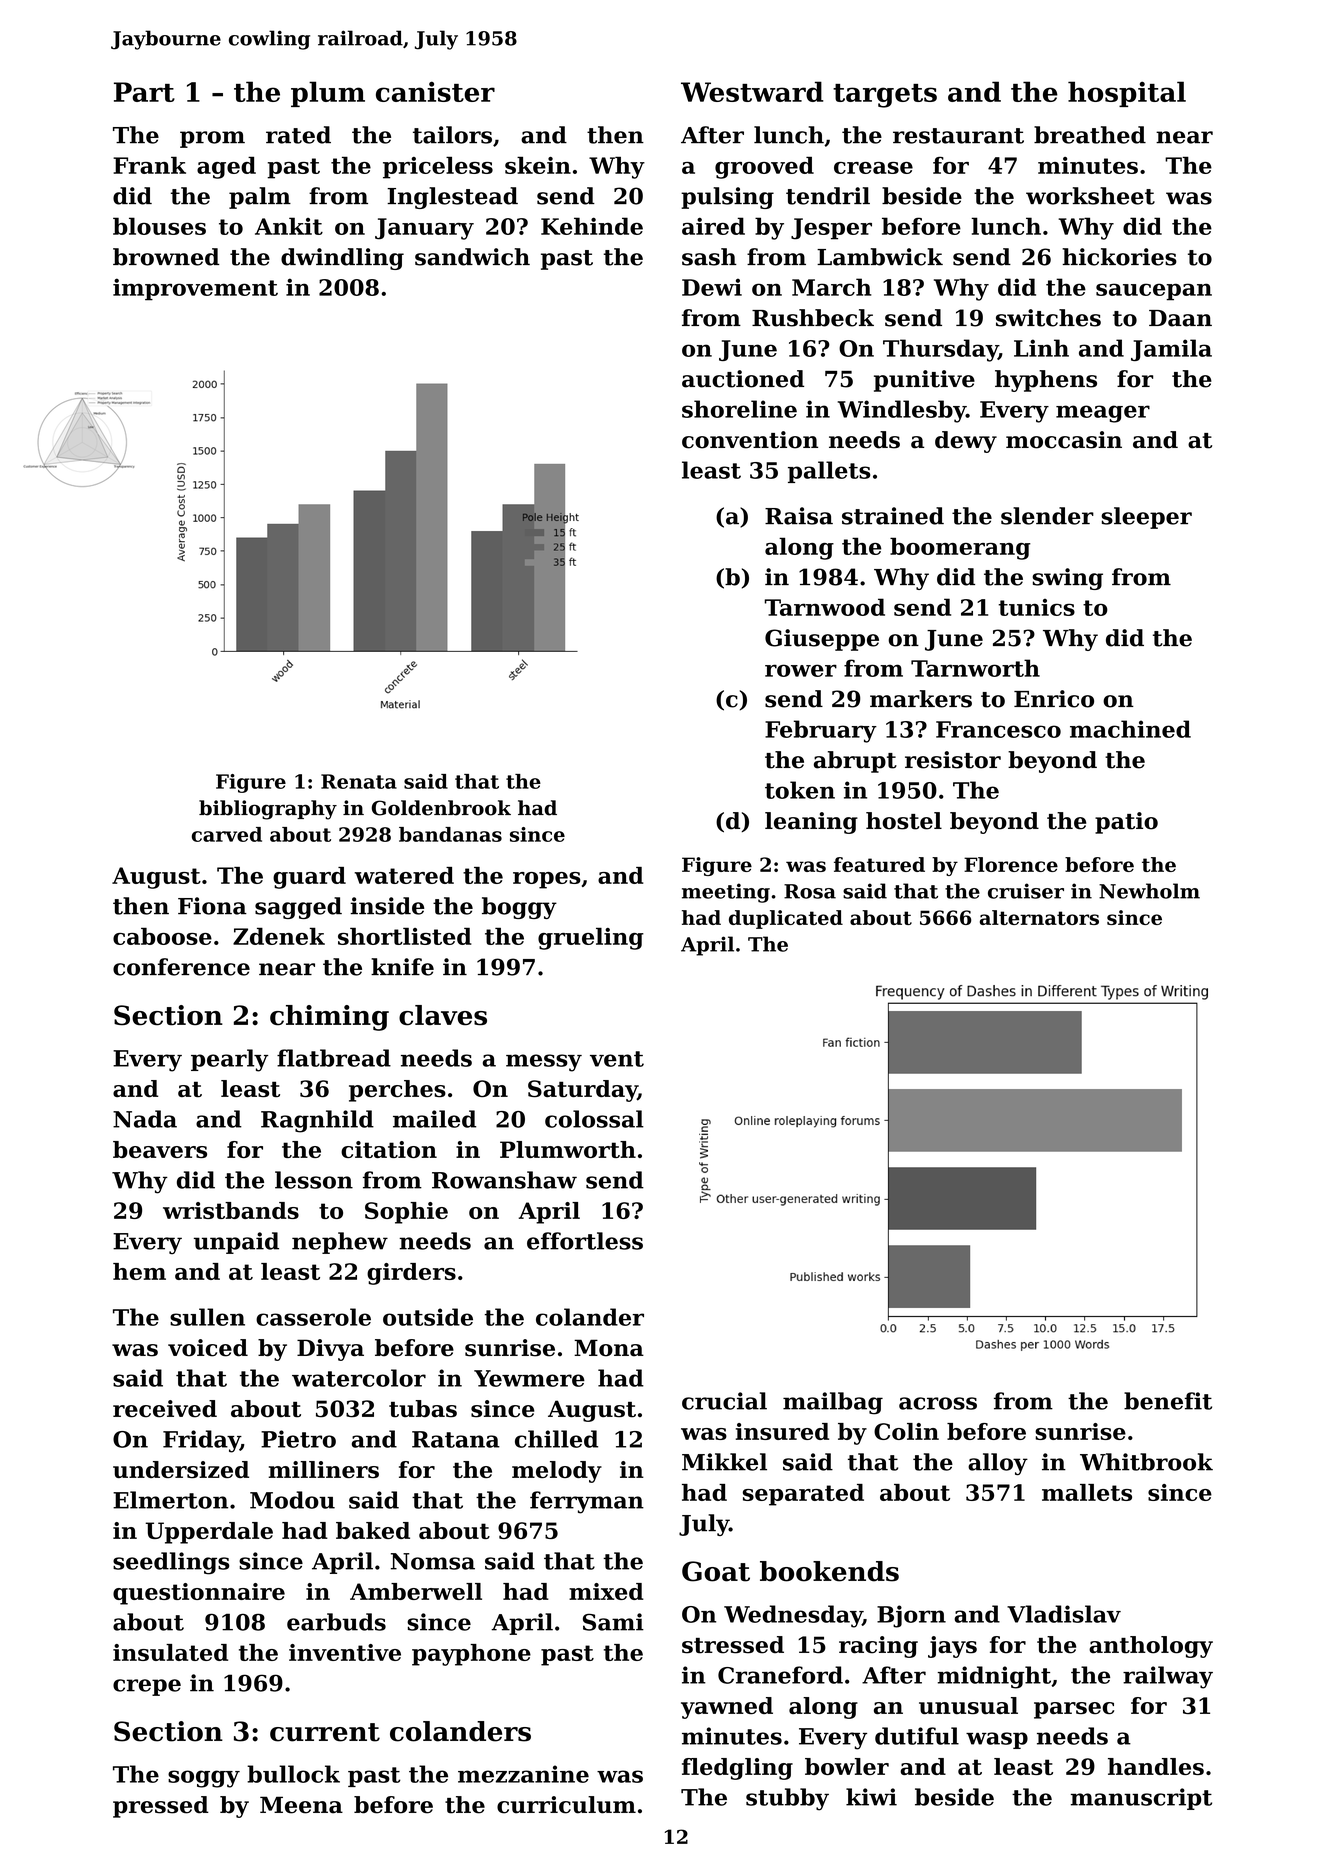 This screenshot has height=1873, width=1325. I want to click on insulated, so click(170, 1652).
